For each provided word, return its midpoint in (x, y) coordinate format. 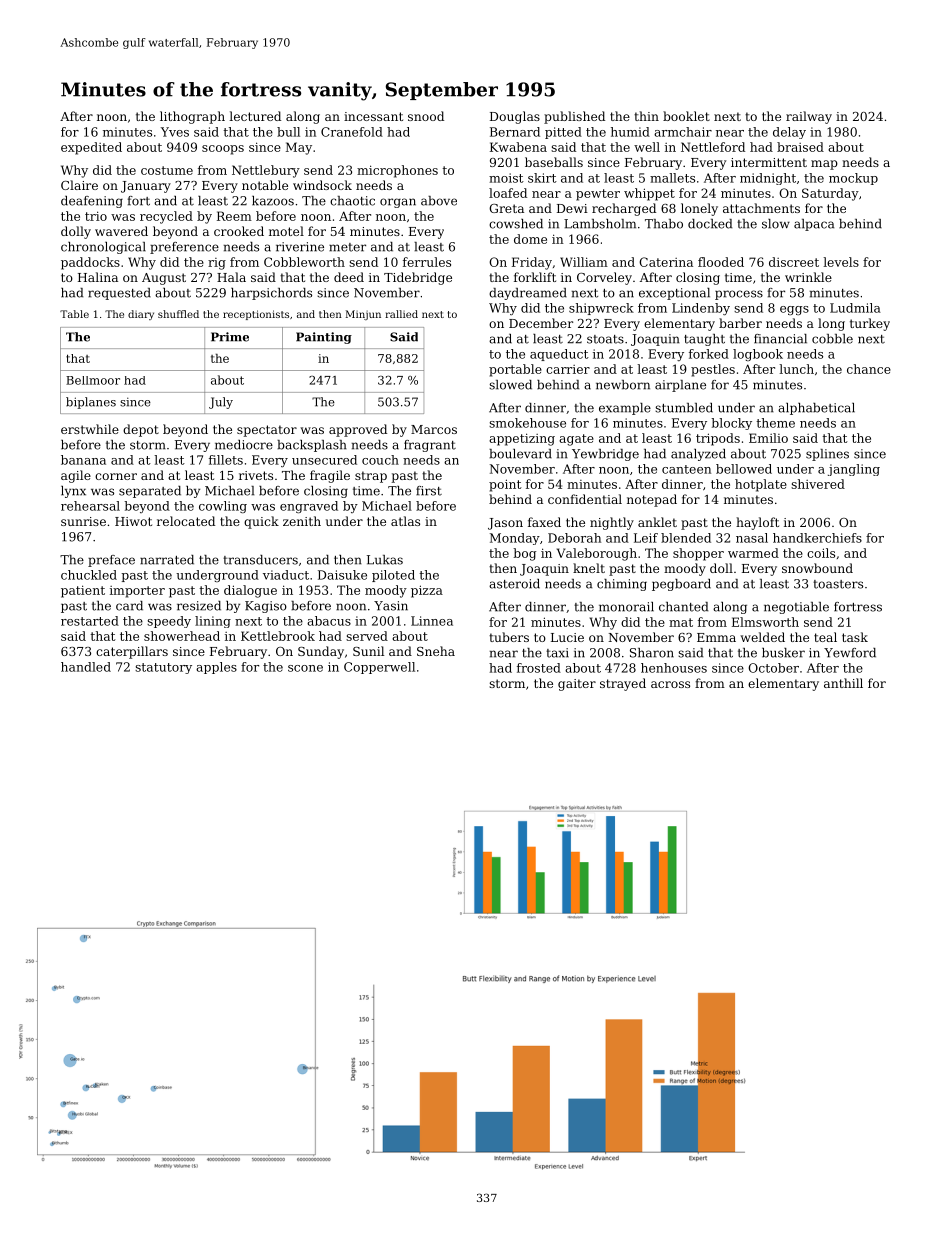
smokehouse (527, 423)
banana (83, 460)
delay (789, 133)
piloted (393, 576)
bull (288, 132)
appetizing (522, 439)
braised (800, 147)
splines (827, 455)
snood (426, 116)
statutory (163, 668)
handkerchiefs (817, 538)
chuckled (89, 575)
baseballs (554, 162)
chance (869, 369)
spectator (267, 431)
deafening (92, 202)
